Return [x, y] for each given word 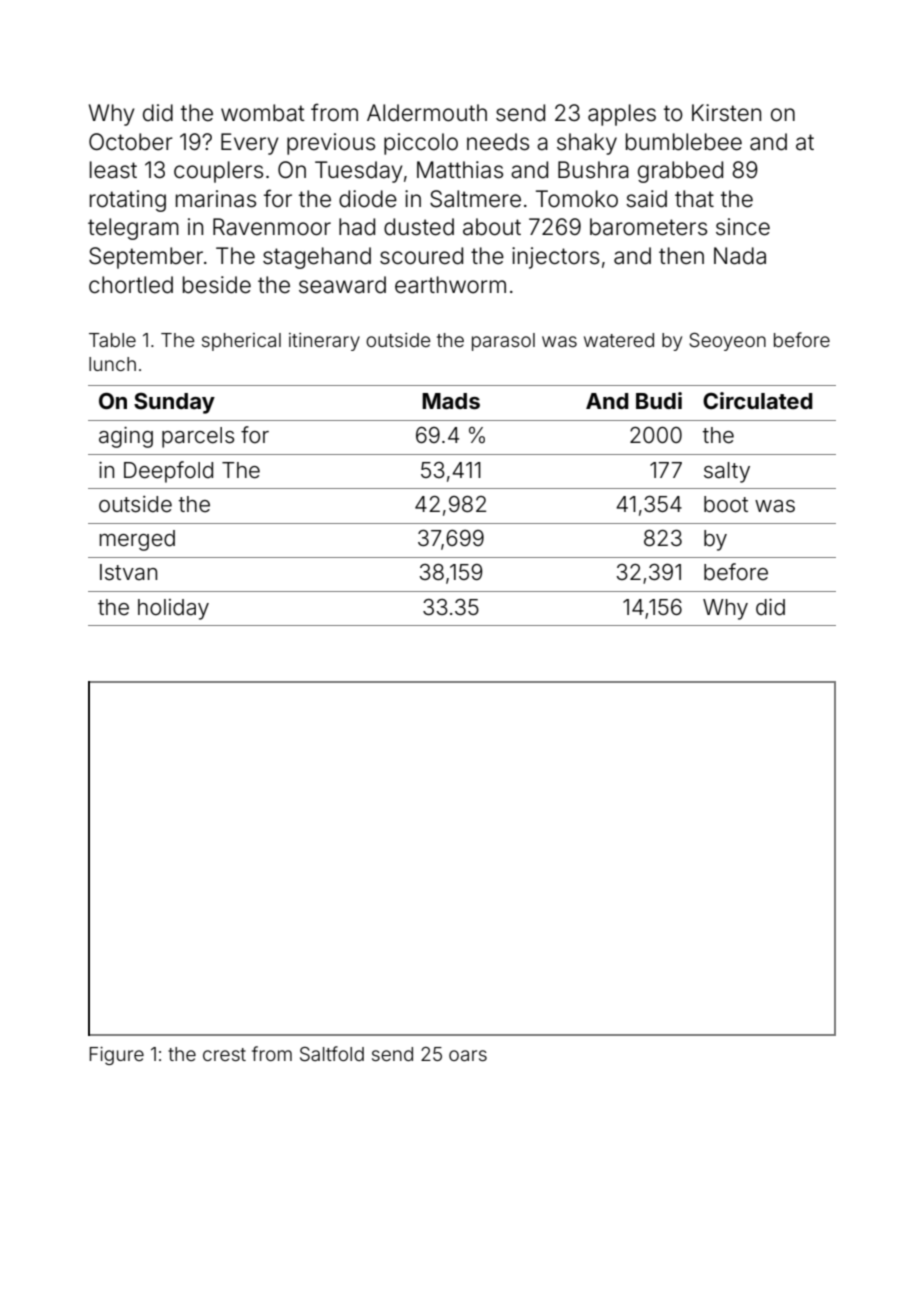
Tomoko [577, 199]
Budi [659, 400]
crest [224, 1054]
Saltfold [332, 1053]
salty [727, 472]
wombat [263, 113]
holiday [173, 609]
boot [726, 504]
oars [468, 1055]
